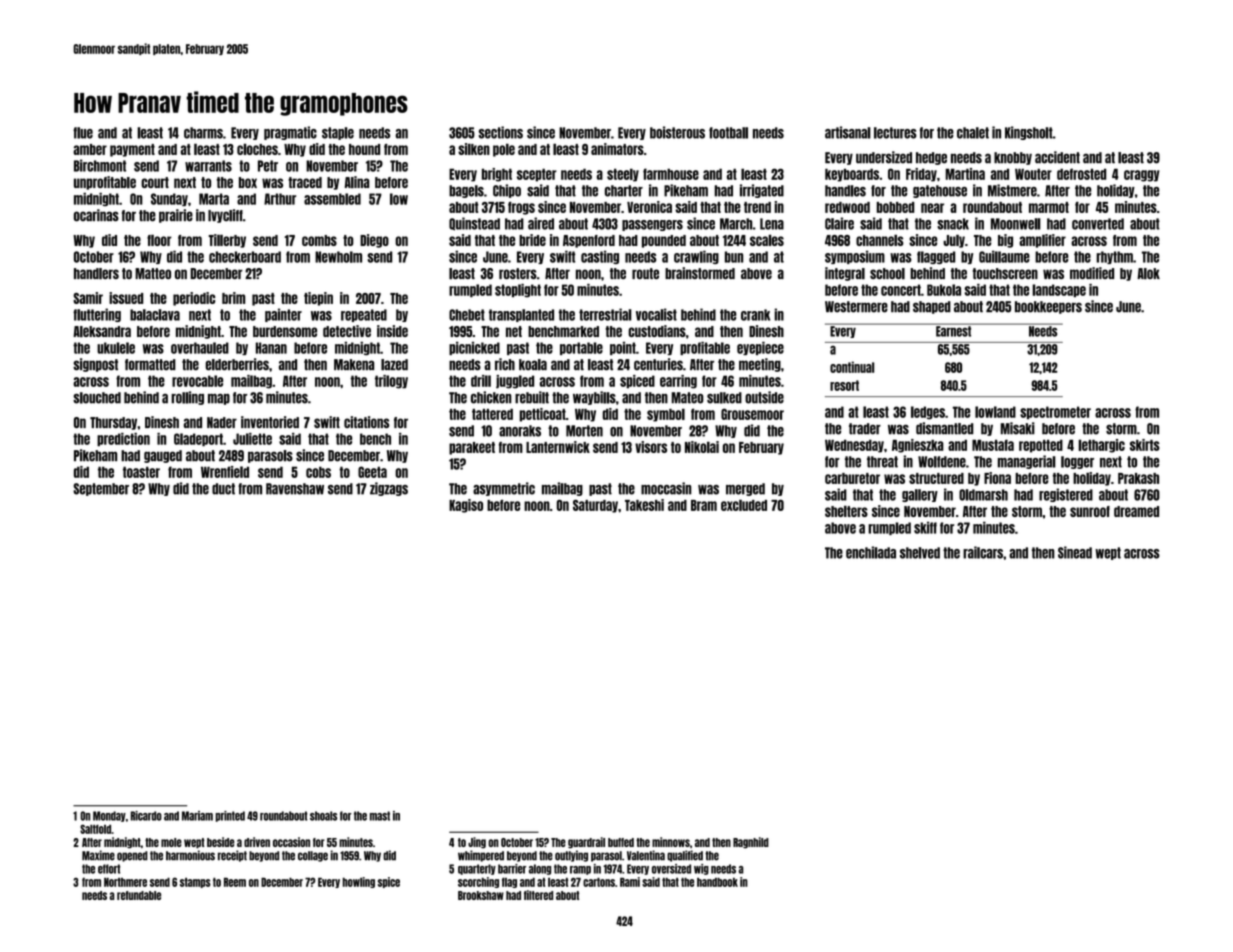  Describe the element at coordinates (474, 149) in the image. I see `silken` at that location.
